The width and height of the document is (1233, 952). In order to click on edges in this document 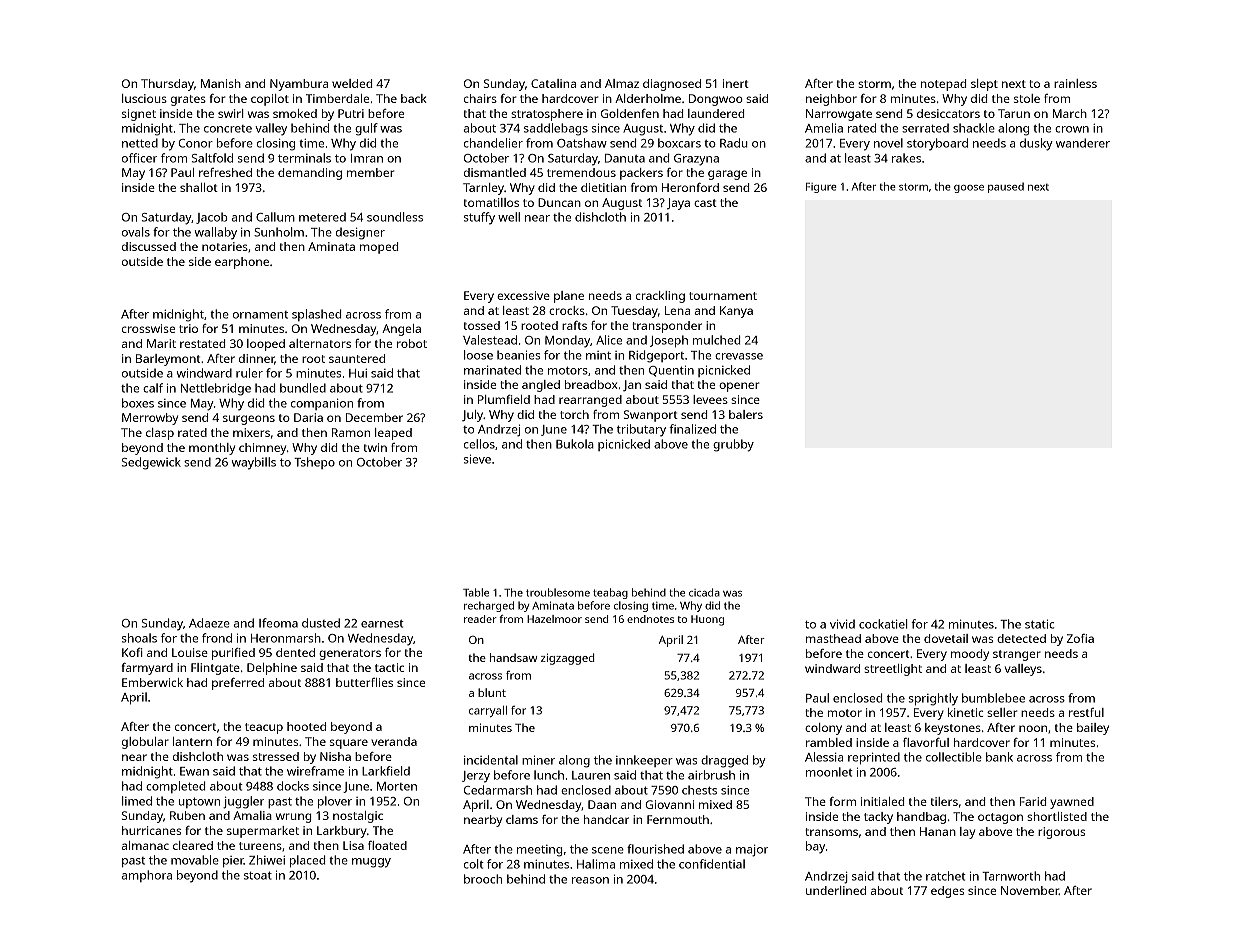, I will do `click(947, 892)`.
